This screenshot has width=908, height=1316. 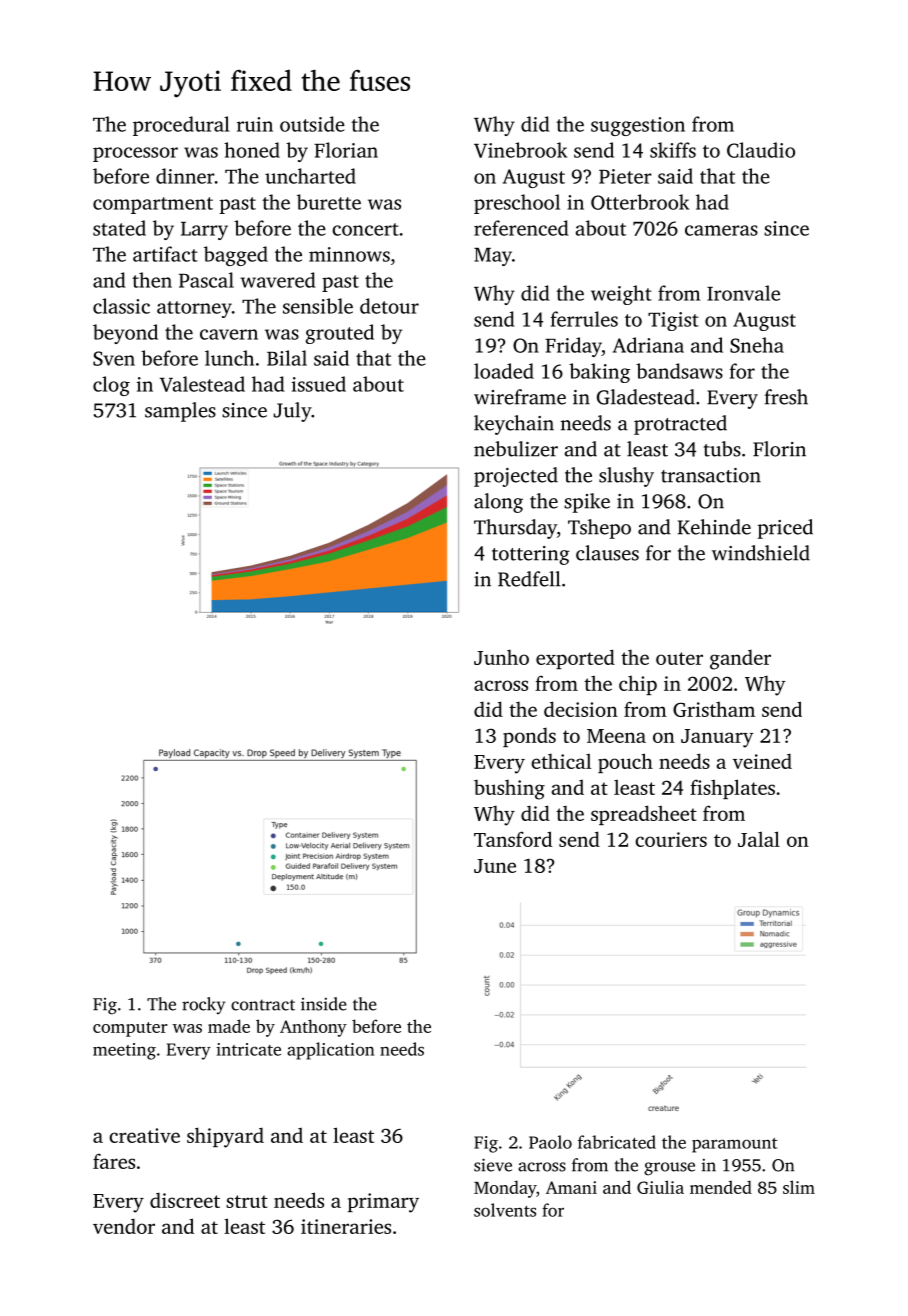 I want to click on inside, so click(x=324, y=1004).
